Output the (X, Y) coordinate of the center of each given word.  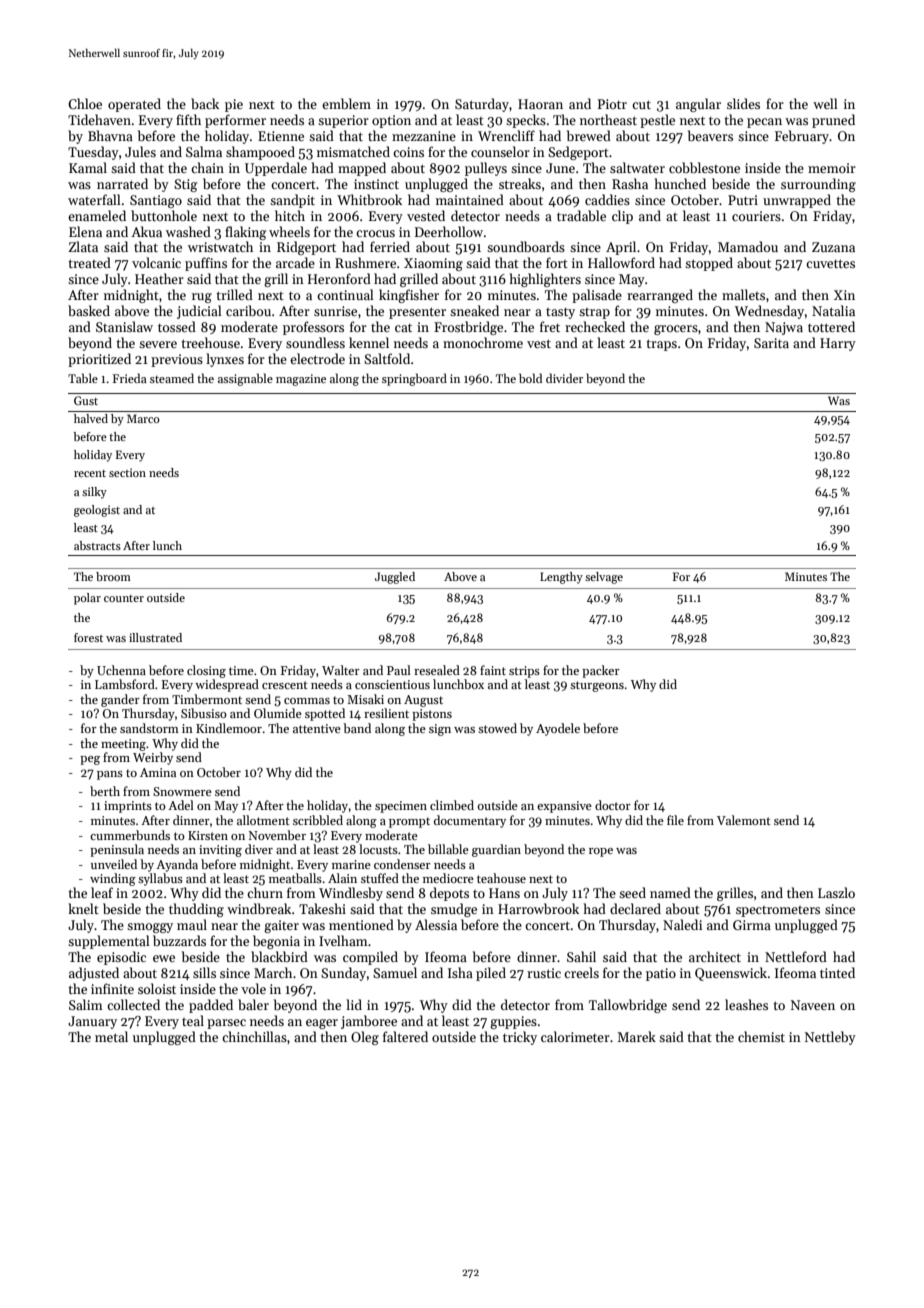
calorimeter (575, 1036)
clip (622, 217)
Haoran (540, 104)
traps (661, 345)
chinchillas (254, 1036)
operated (134, 105)
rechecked (595, 326)
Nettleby (830, 1038)
